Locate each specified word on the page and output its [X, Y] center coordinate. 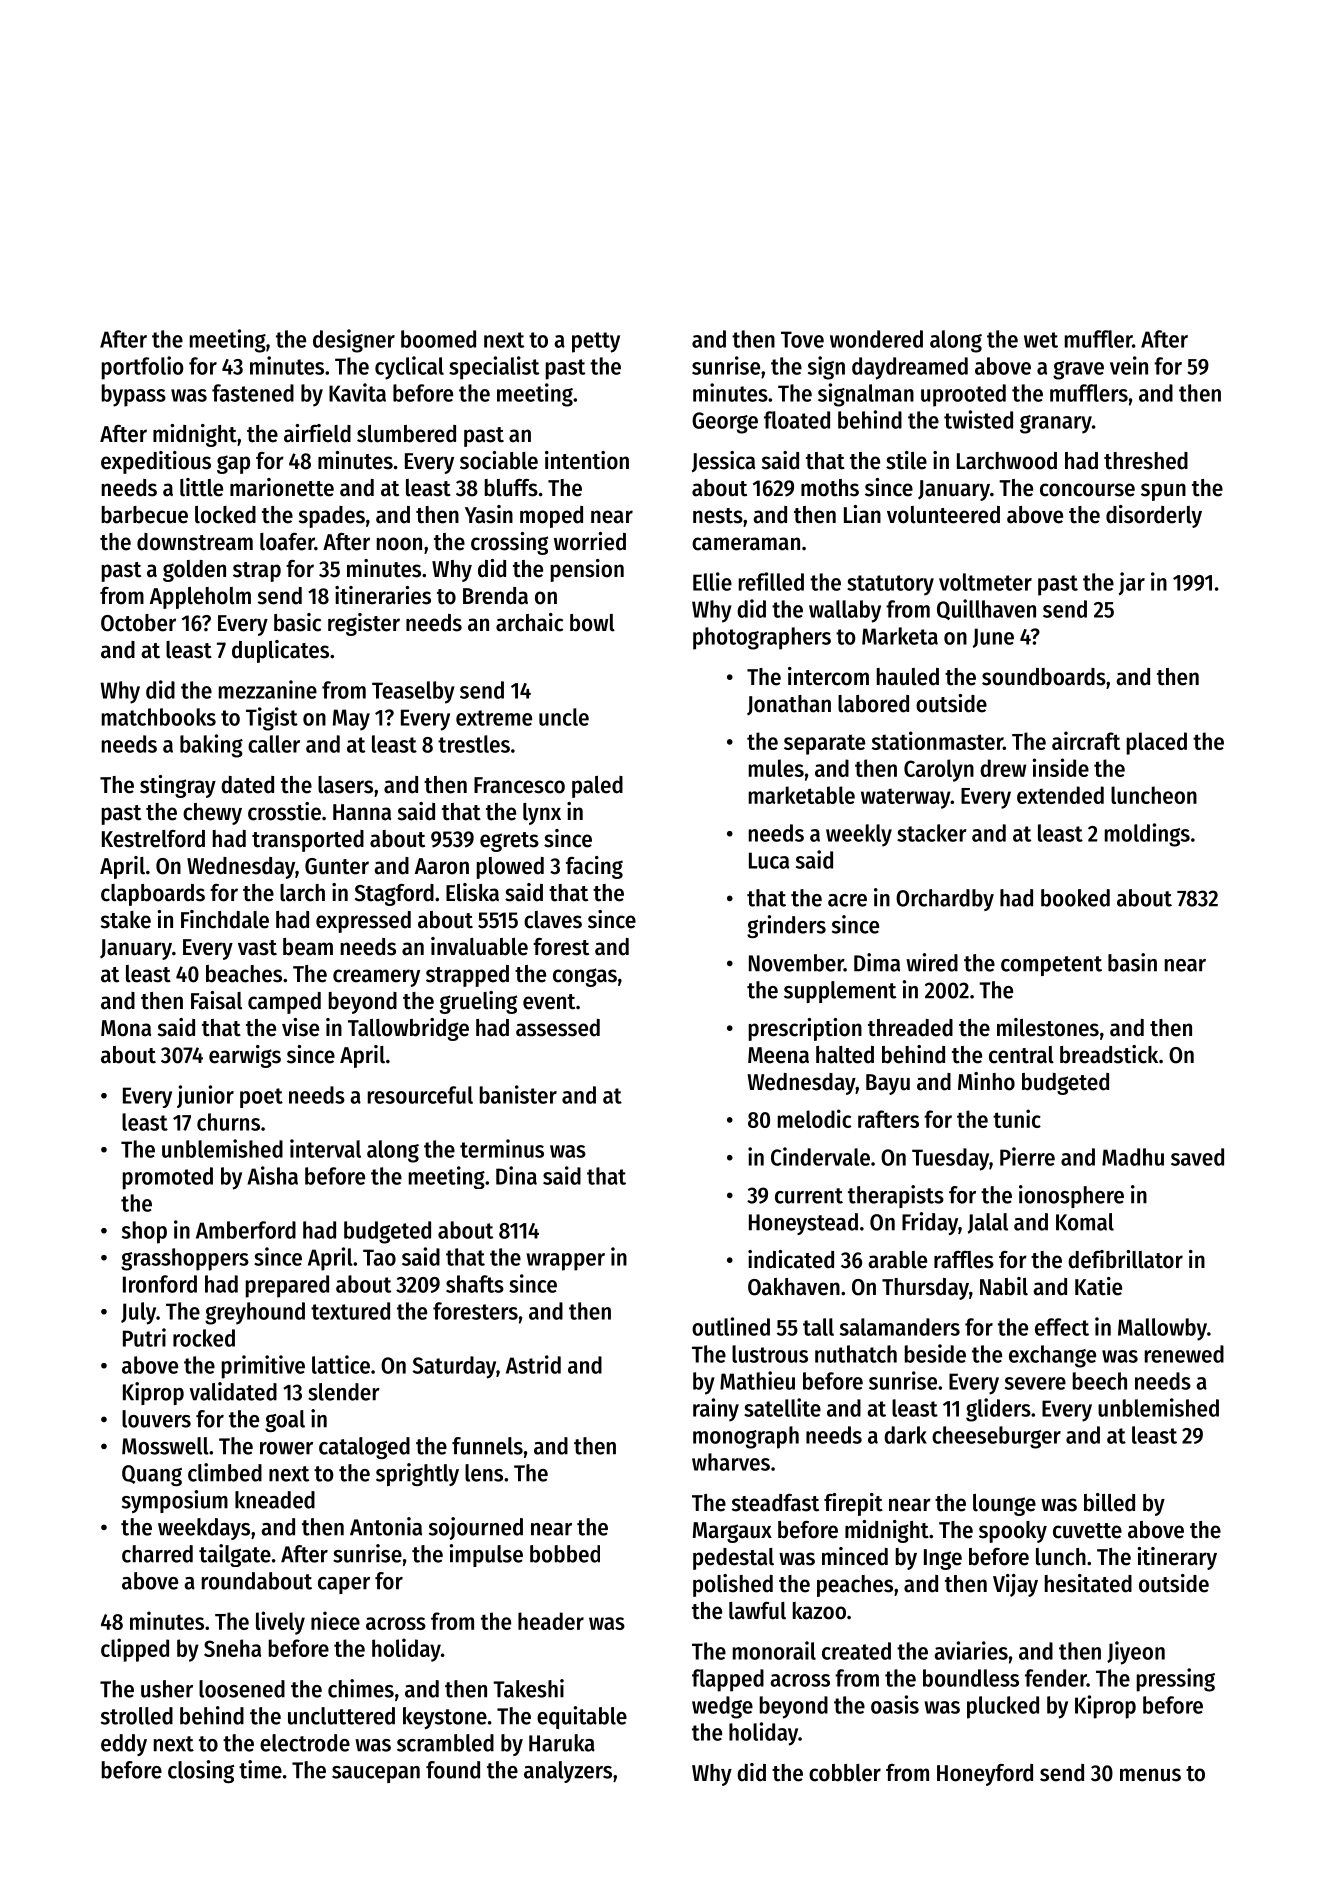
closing [201, 1771]
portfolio [143, 368]
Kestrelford [153, 839]
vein [1129, 365]
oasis [895, 1704]
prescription [805, 1029]
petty [596, 342]
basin [1132, 962]
